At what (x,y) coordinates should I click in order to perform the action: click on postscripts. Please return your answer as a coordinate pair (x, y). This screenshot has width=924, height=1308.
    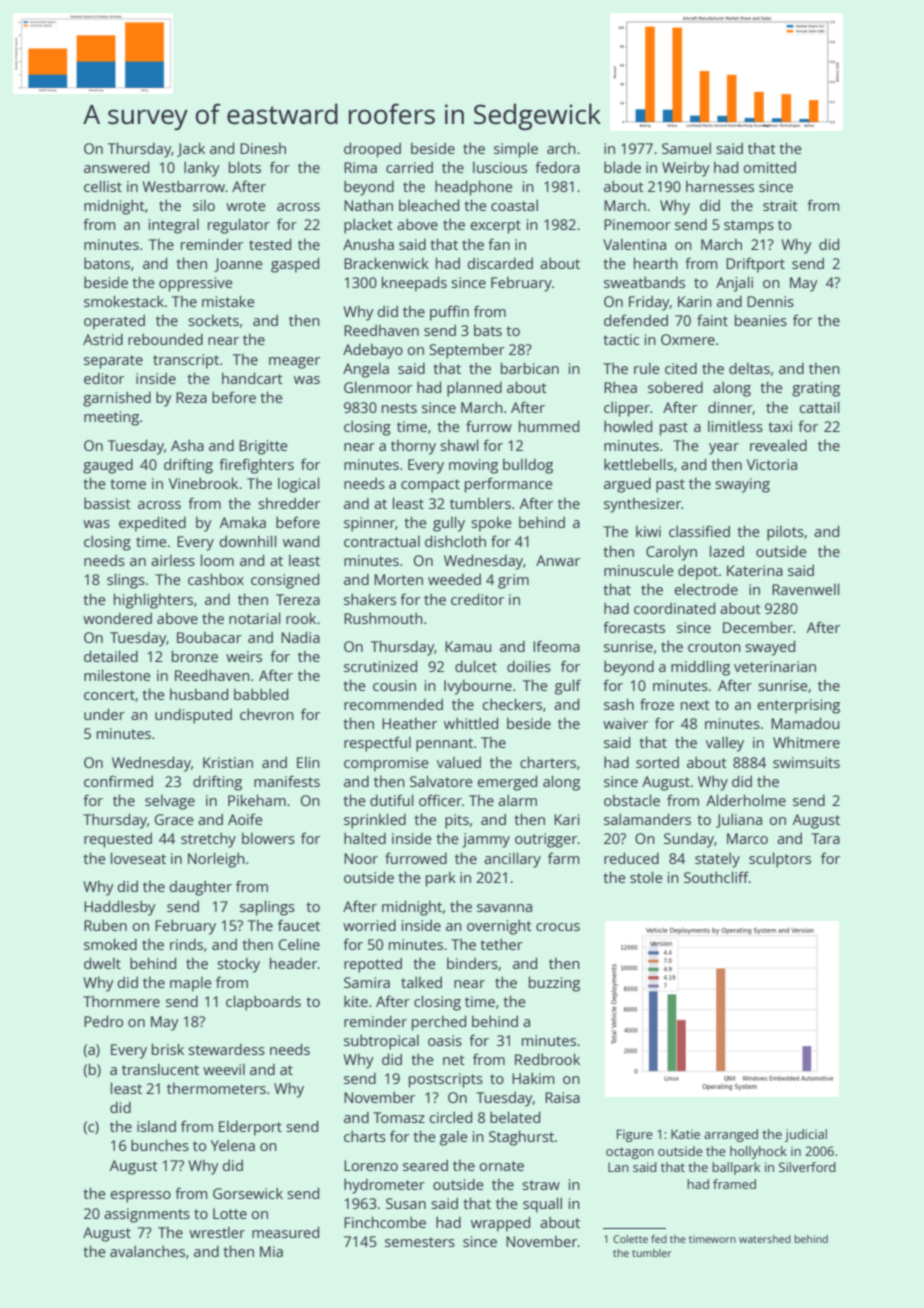
    Looking at the image, I should click on (446, 1080).
